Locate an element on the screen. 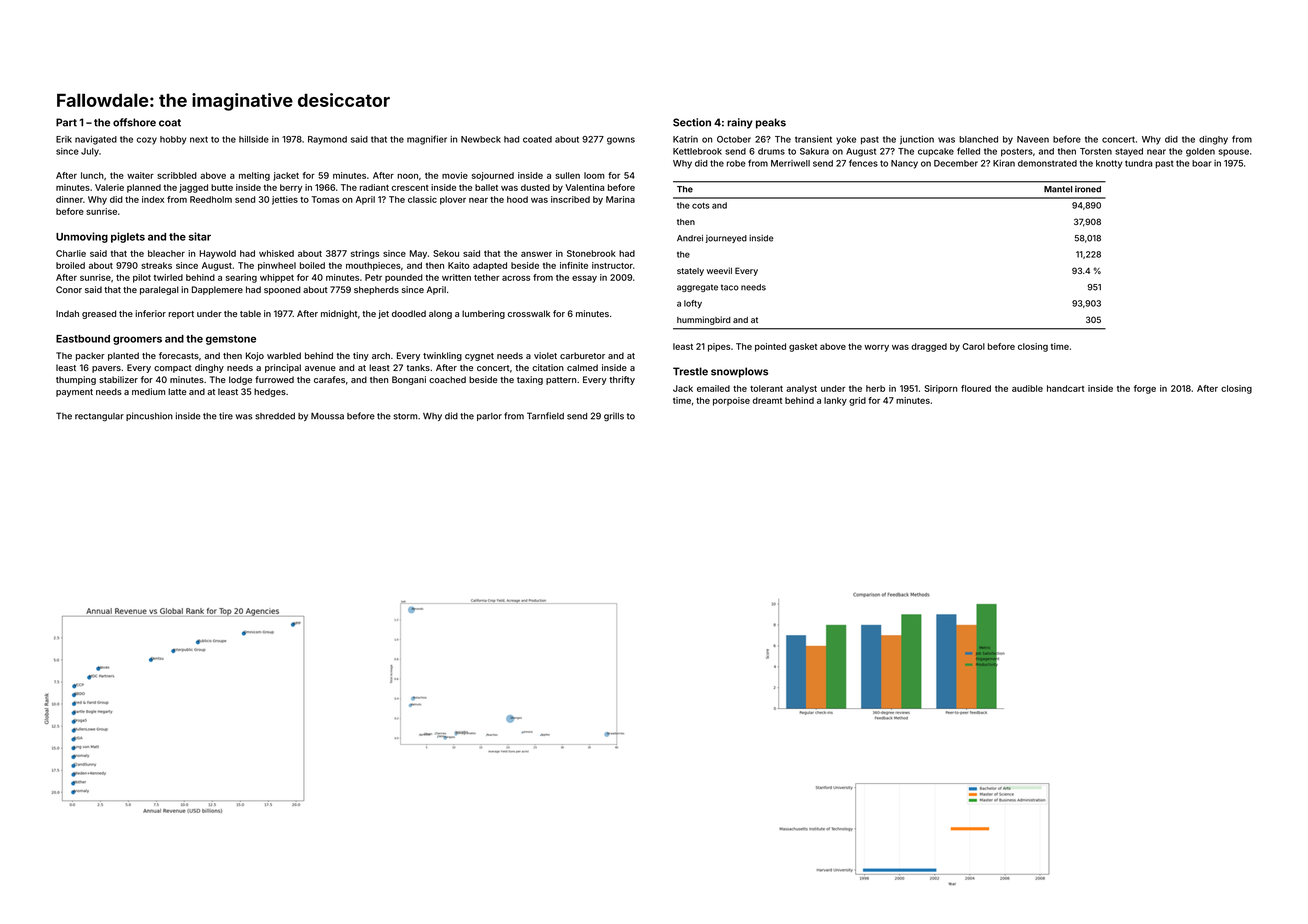 This screenshot has width=1308, height=924. rectangular is located at coordinates (99, 417).
